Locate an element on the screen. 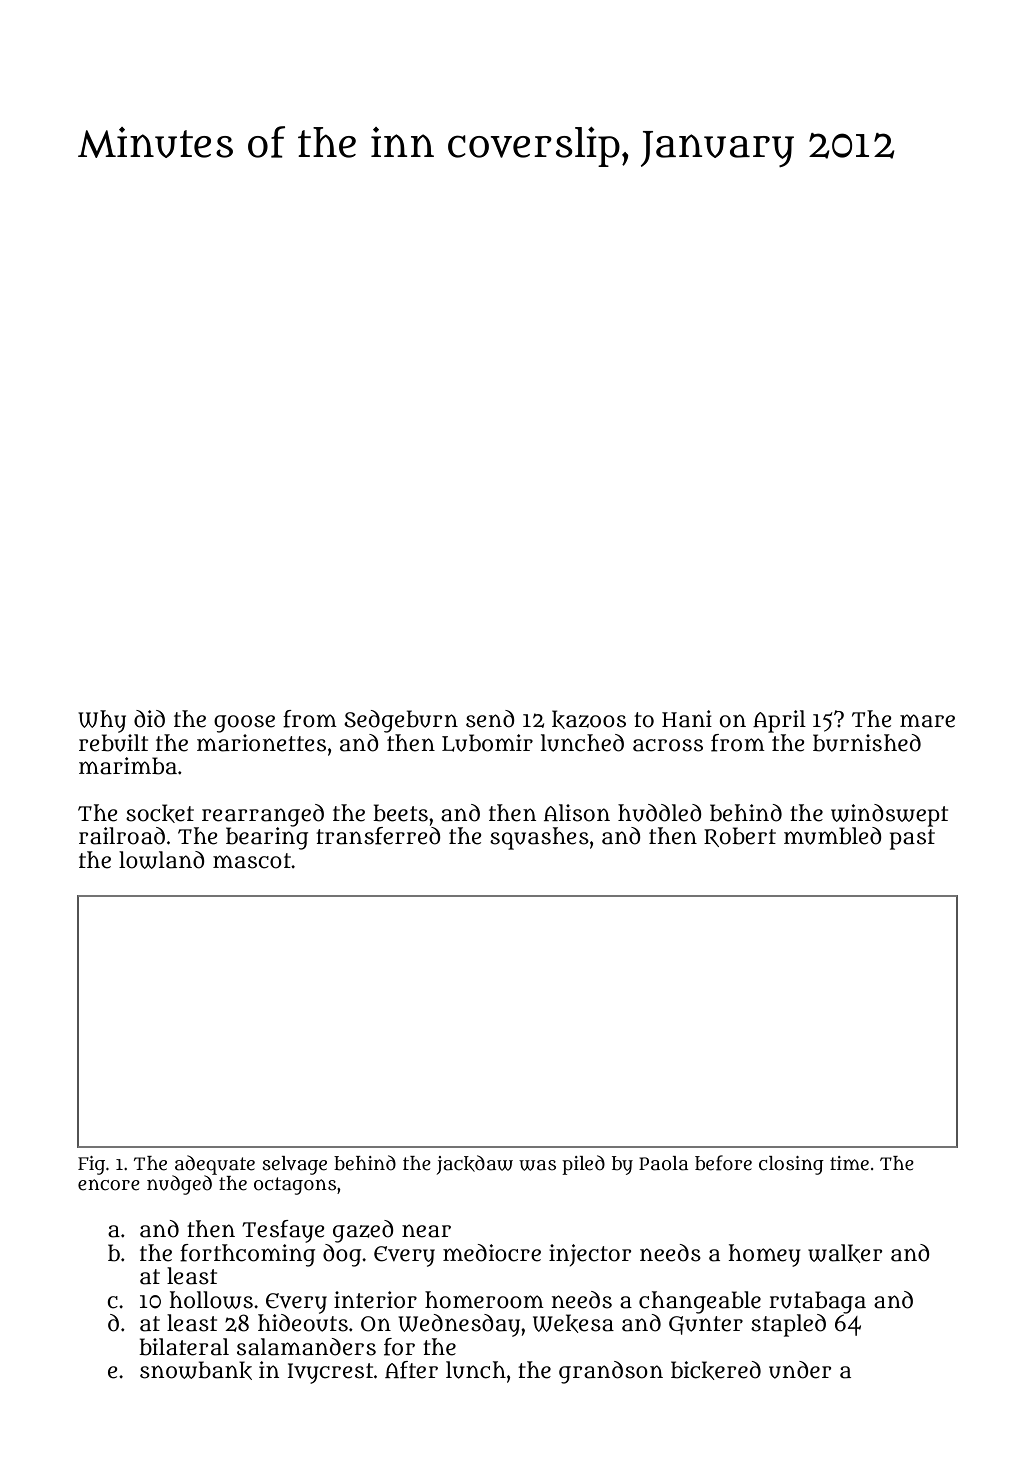 This screenshot has height=1471, width=1035. Alison is located at coordinates (577, 813).
